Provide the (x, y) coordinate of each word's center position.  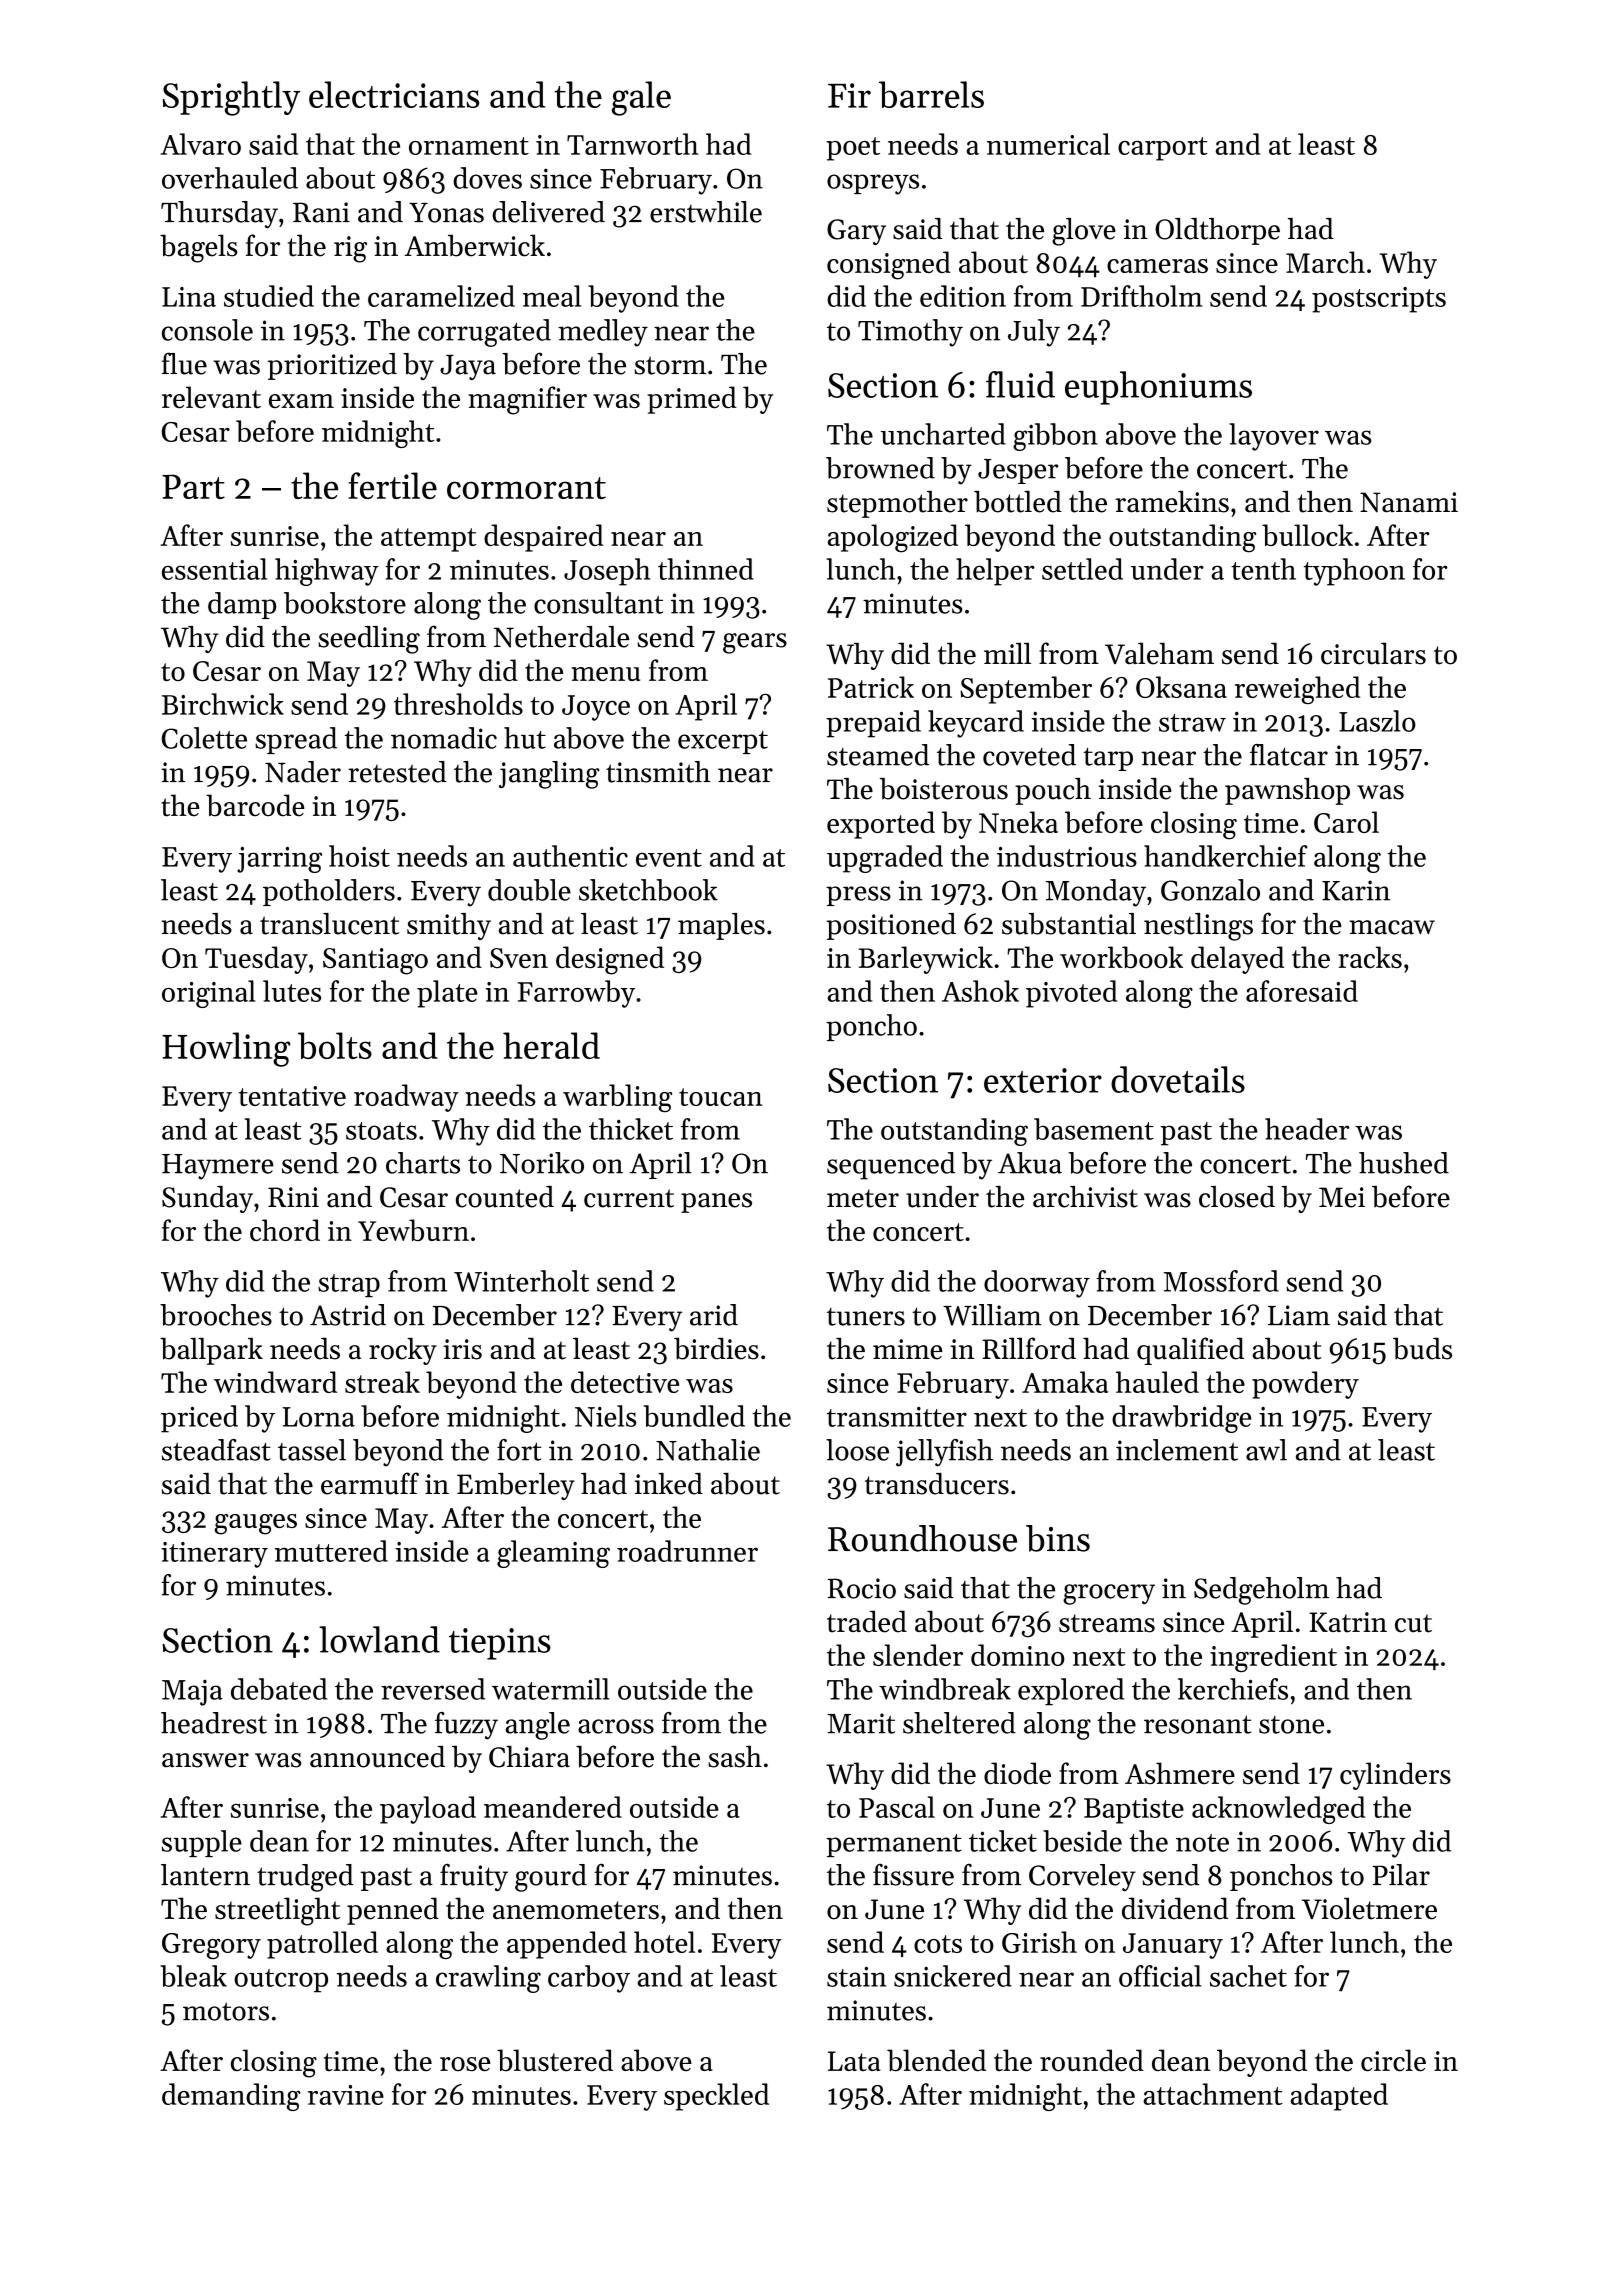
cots (938, 1944)
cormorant (526, 488)
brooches (216, 1315)
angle (537, 1726)
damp (242, 605)
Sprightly (232, 98)
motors (226, 2011)
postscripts (1379, 300)
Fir (849, 95)
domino (1018, 1655)
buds (1422, 1348)
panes (716, 1203)
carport (1163, 149)
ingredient (1273, 1658)
